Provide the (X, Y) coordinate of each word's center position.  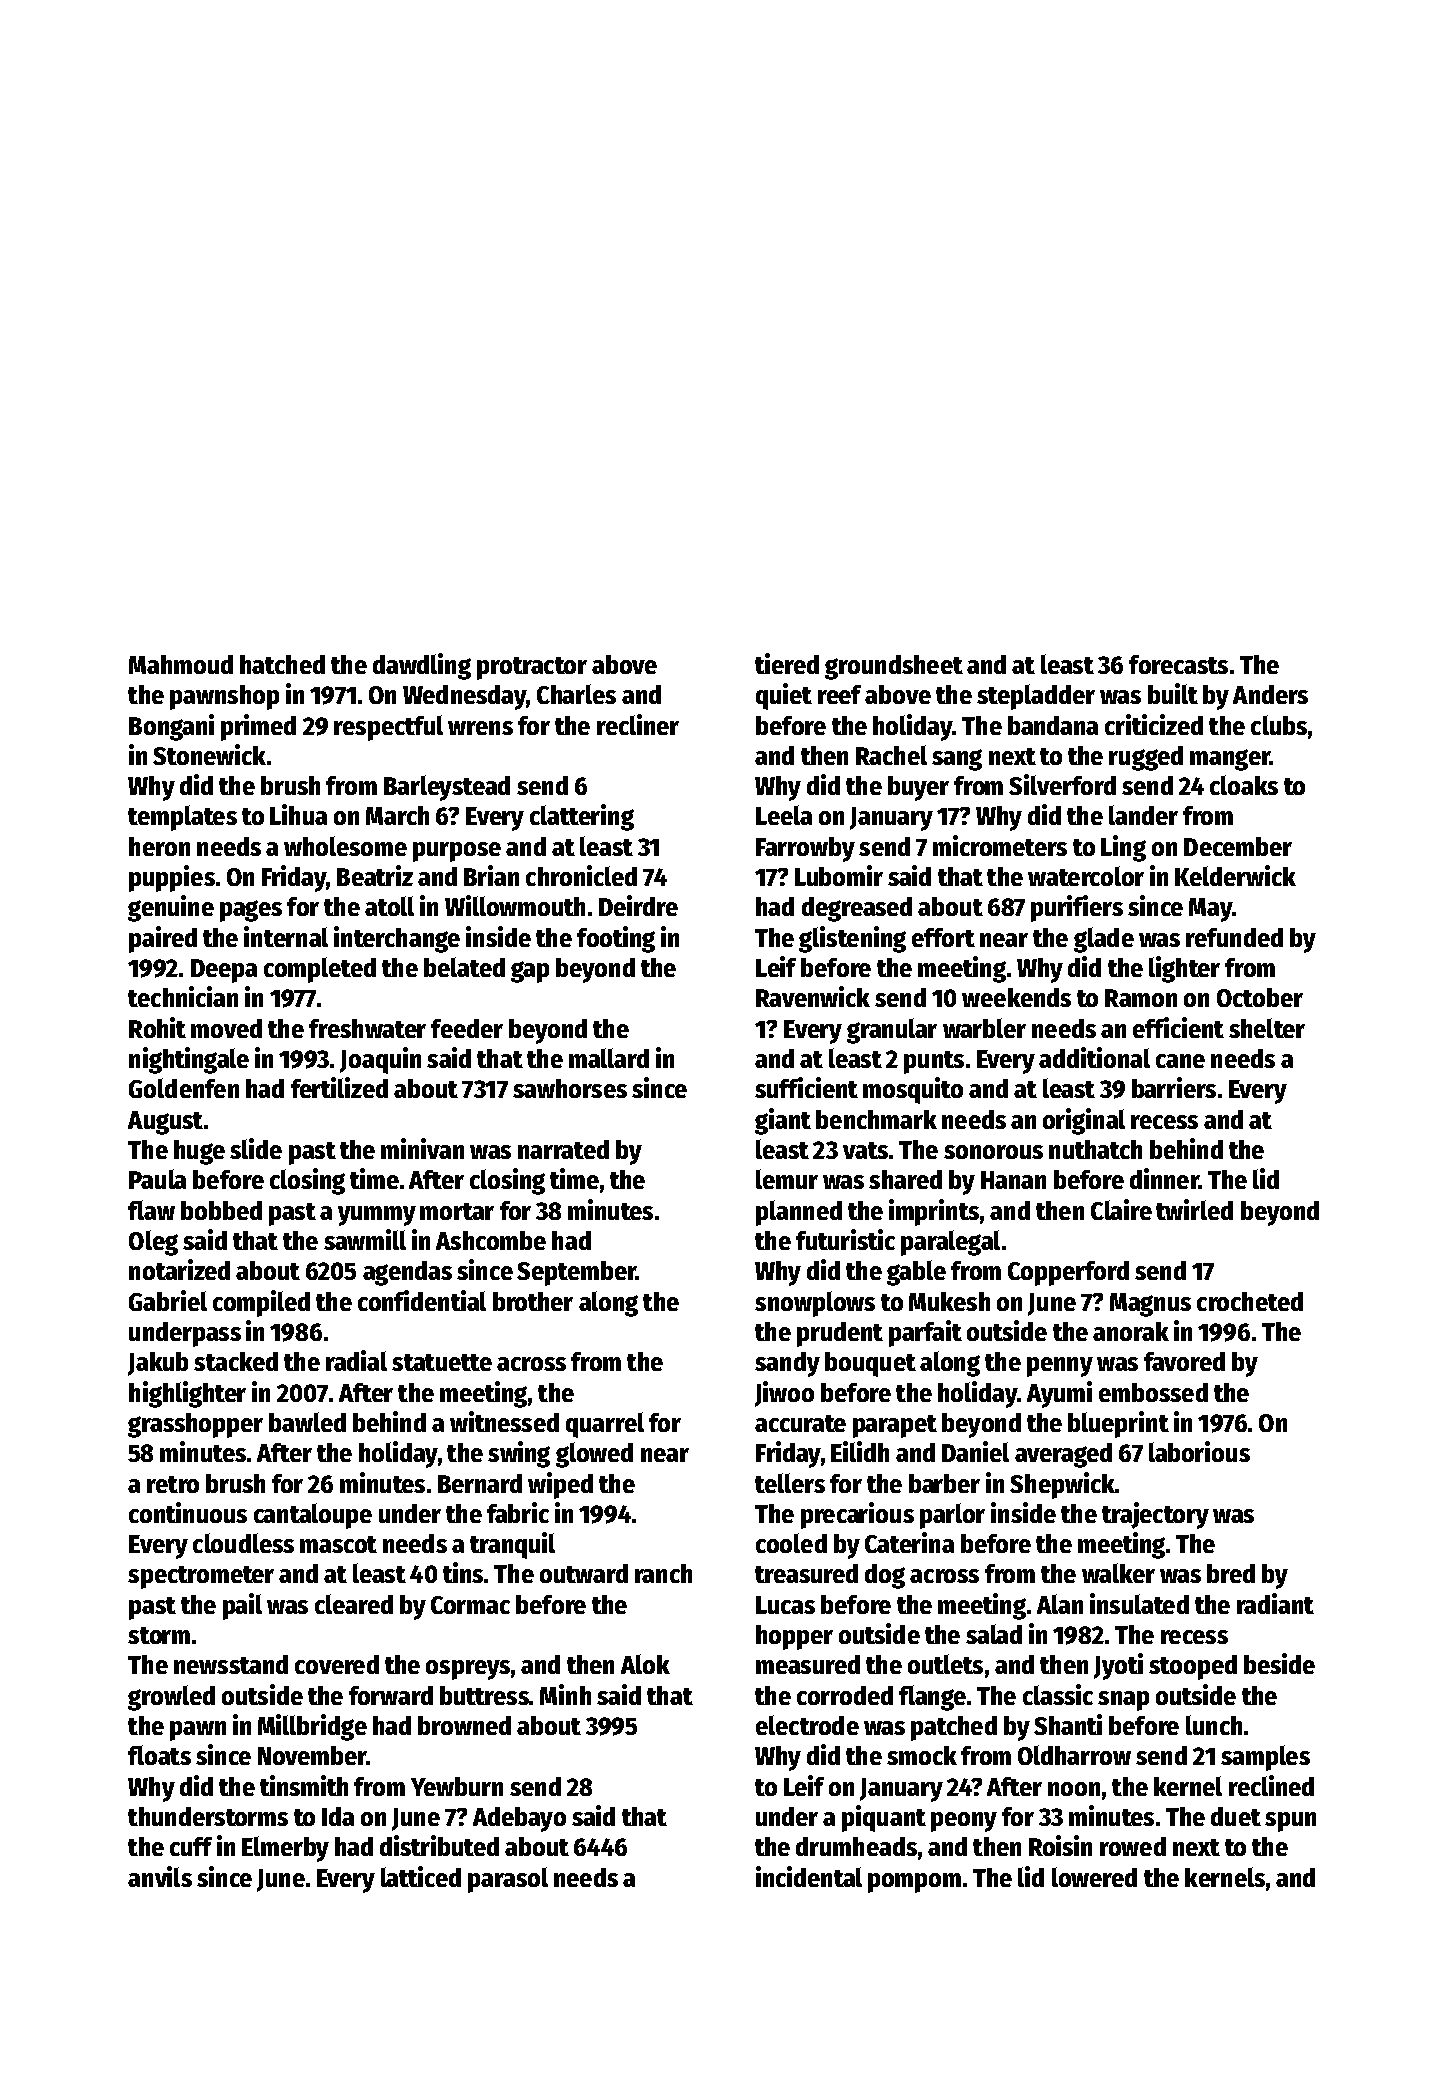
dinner (1164, 1178)
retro (173, 1484)
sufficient (806, 1087)
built (1173, 693)
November (312, 1755)
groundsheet (894, 667)
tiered (787, 663)
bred (1231, 1573)
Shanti (1068, 1724)
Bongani (171, 727)
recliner (638, 724)
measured (808, 1664)
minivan (422, 1148)
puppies (172, 878)
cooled (791, 1543)
